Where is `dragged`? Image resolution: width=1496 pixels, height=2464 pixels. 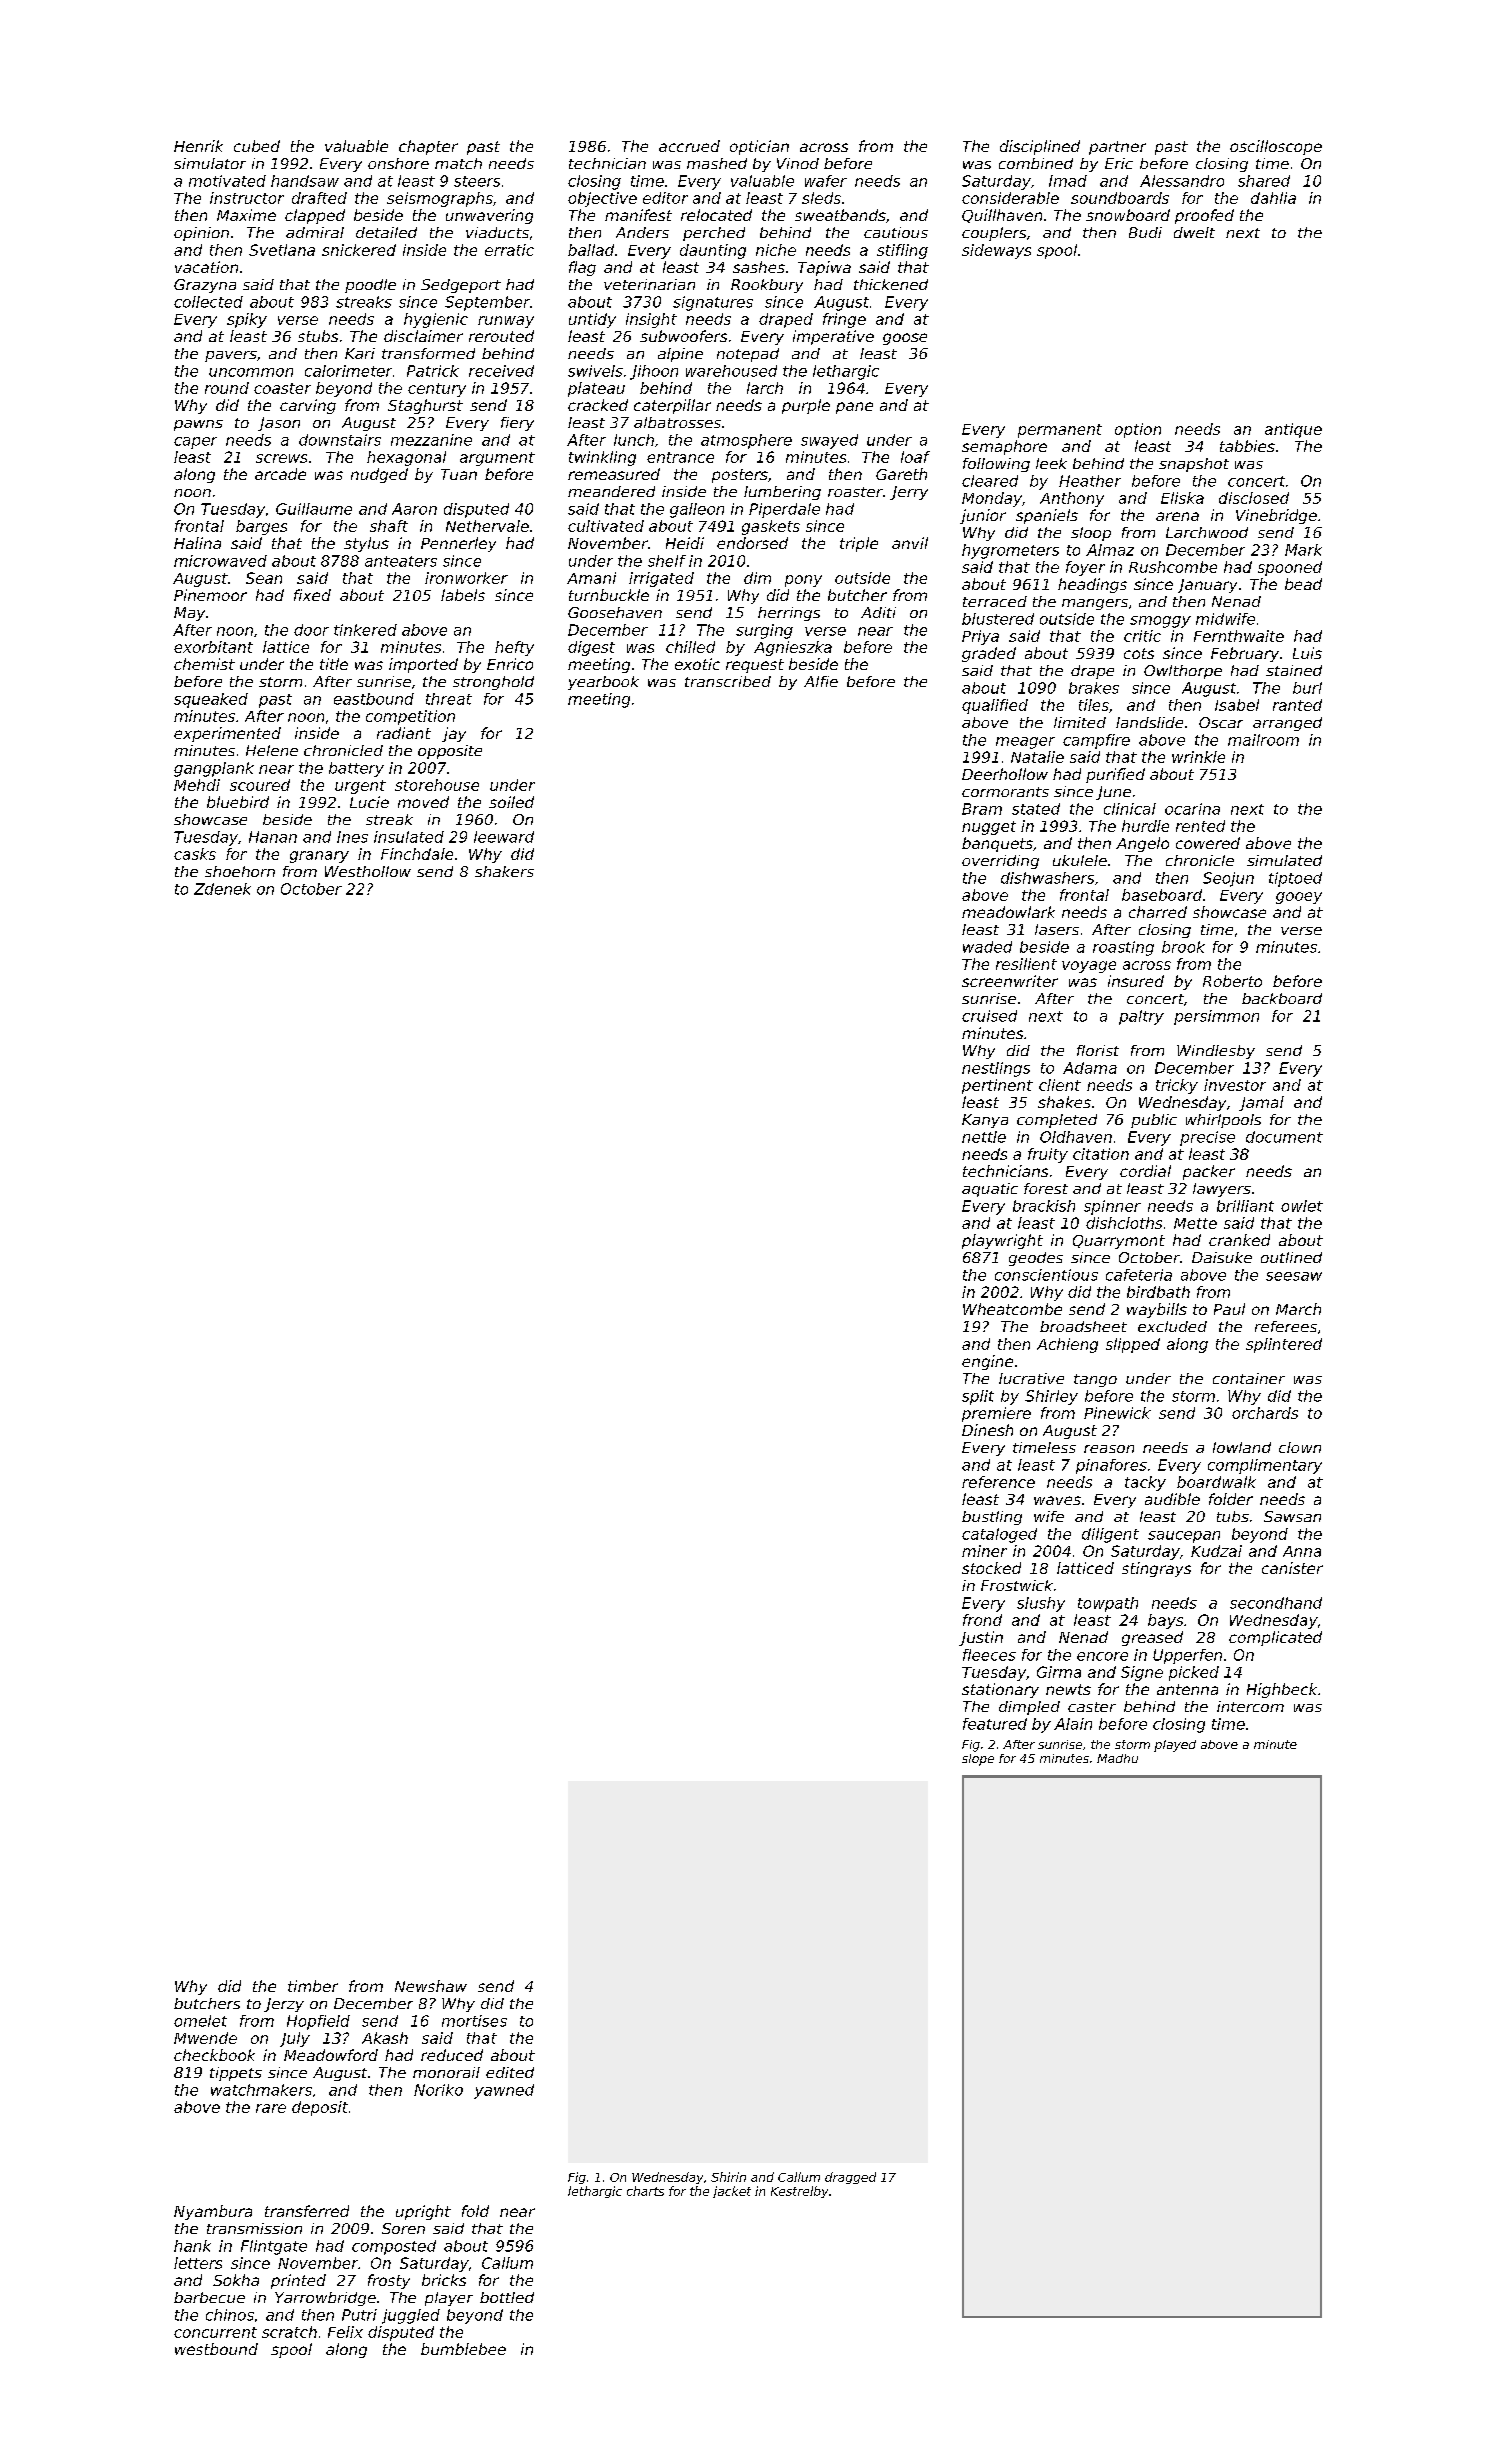 dragged is located at coordinates (850, 2178).
